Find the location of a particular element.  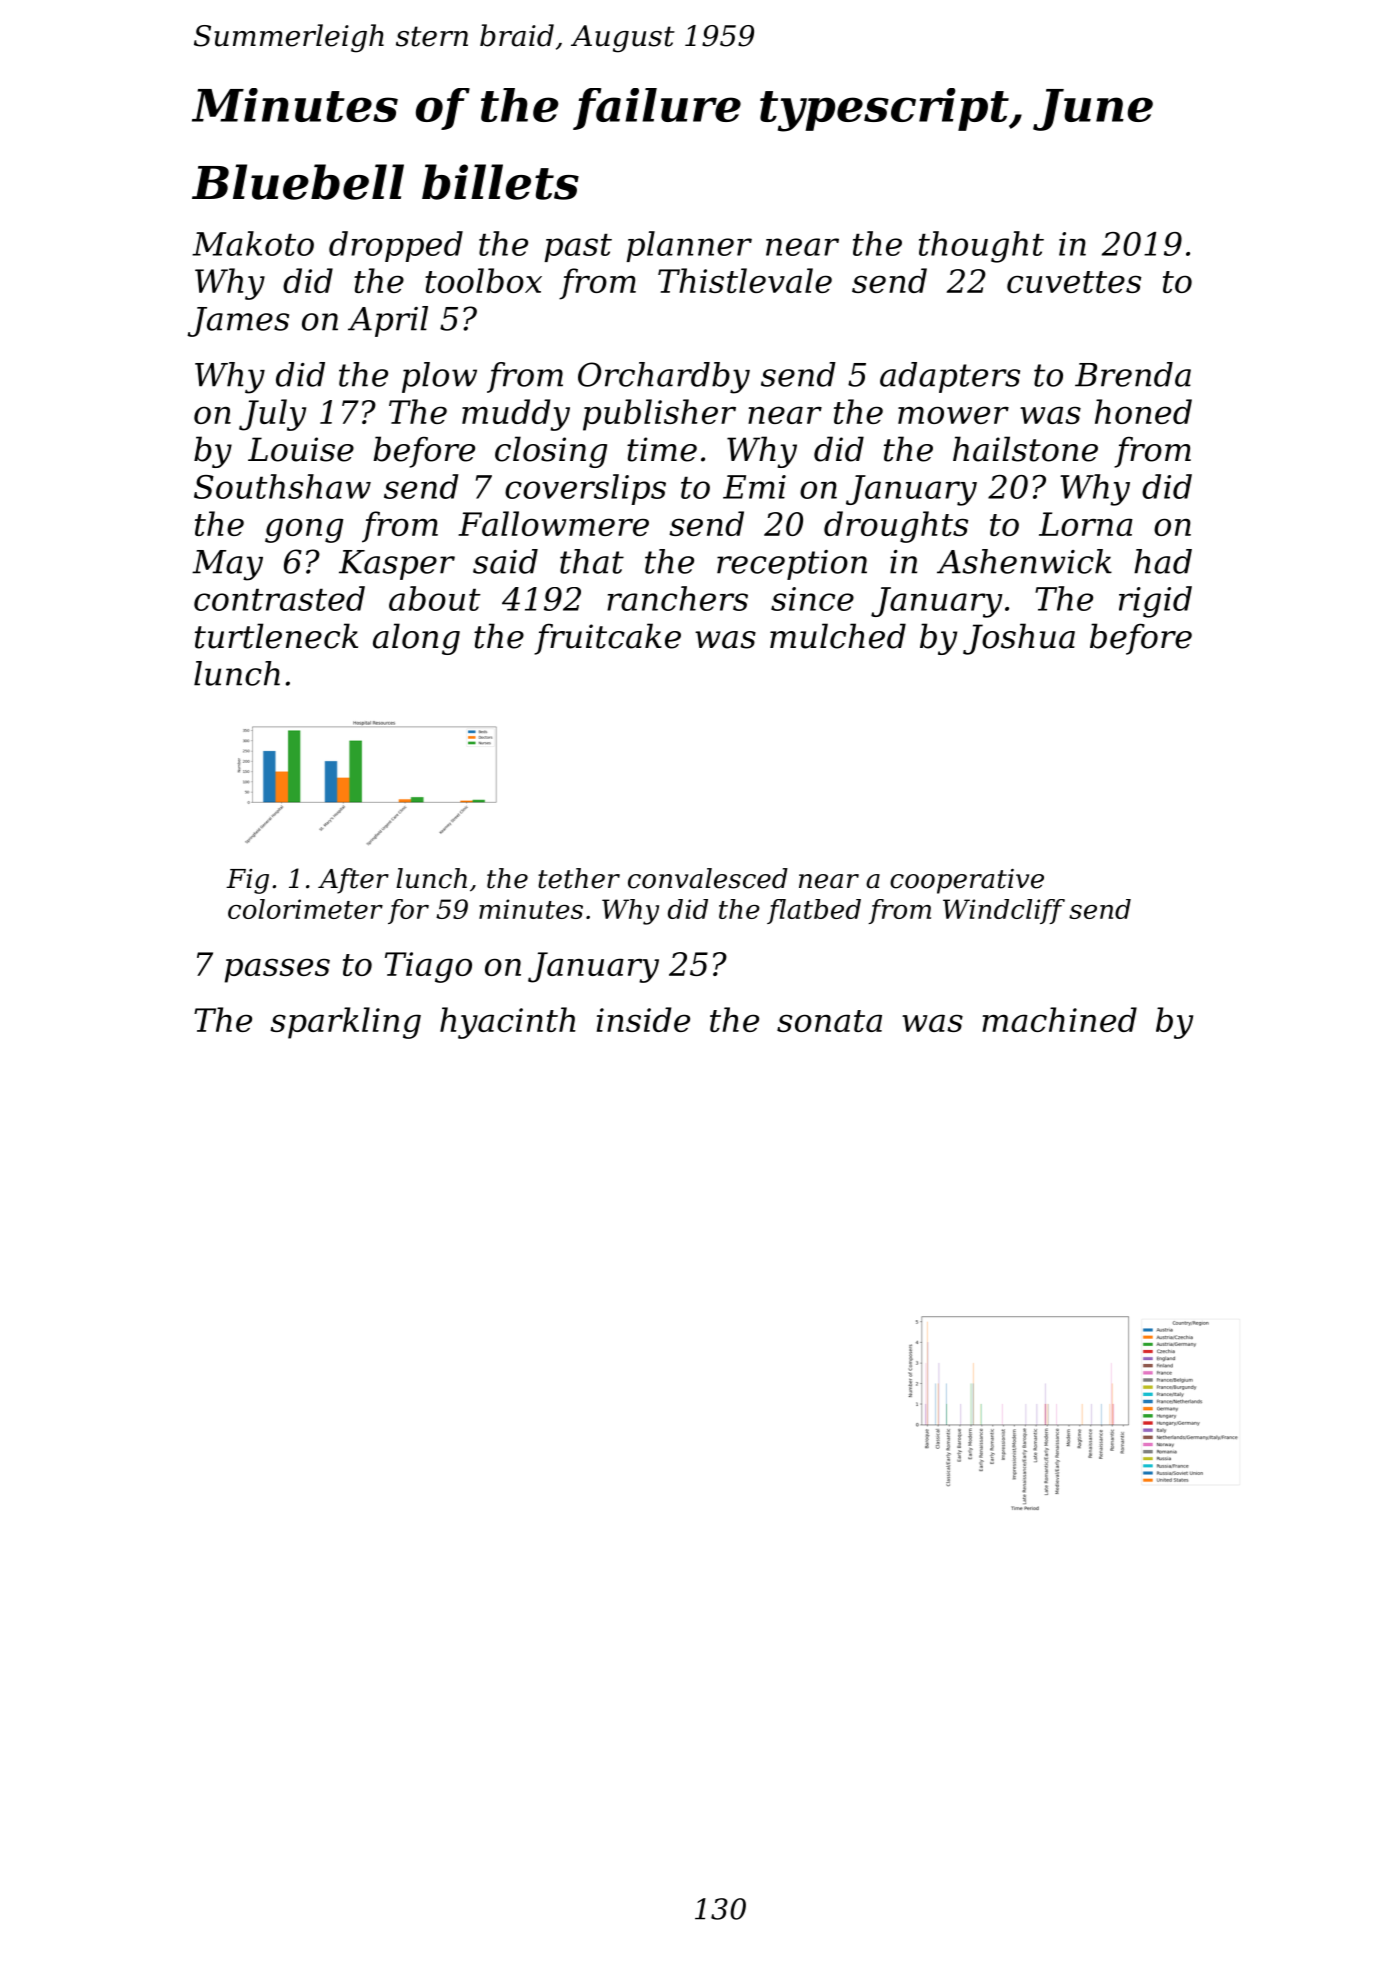

Makoto is located at coordinates (253, 243).
